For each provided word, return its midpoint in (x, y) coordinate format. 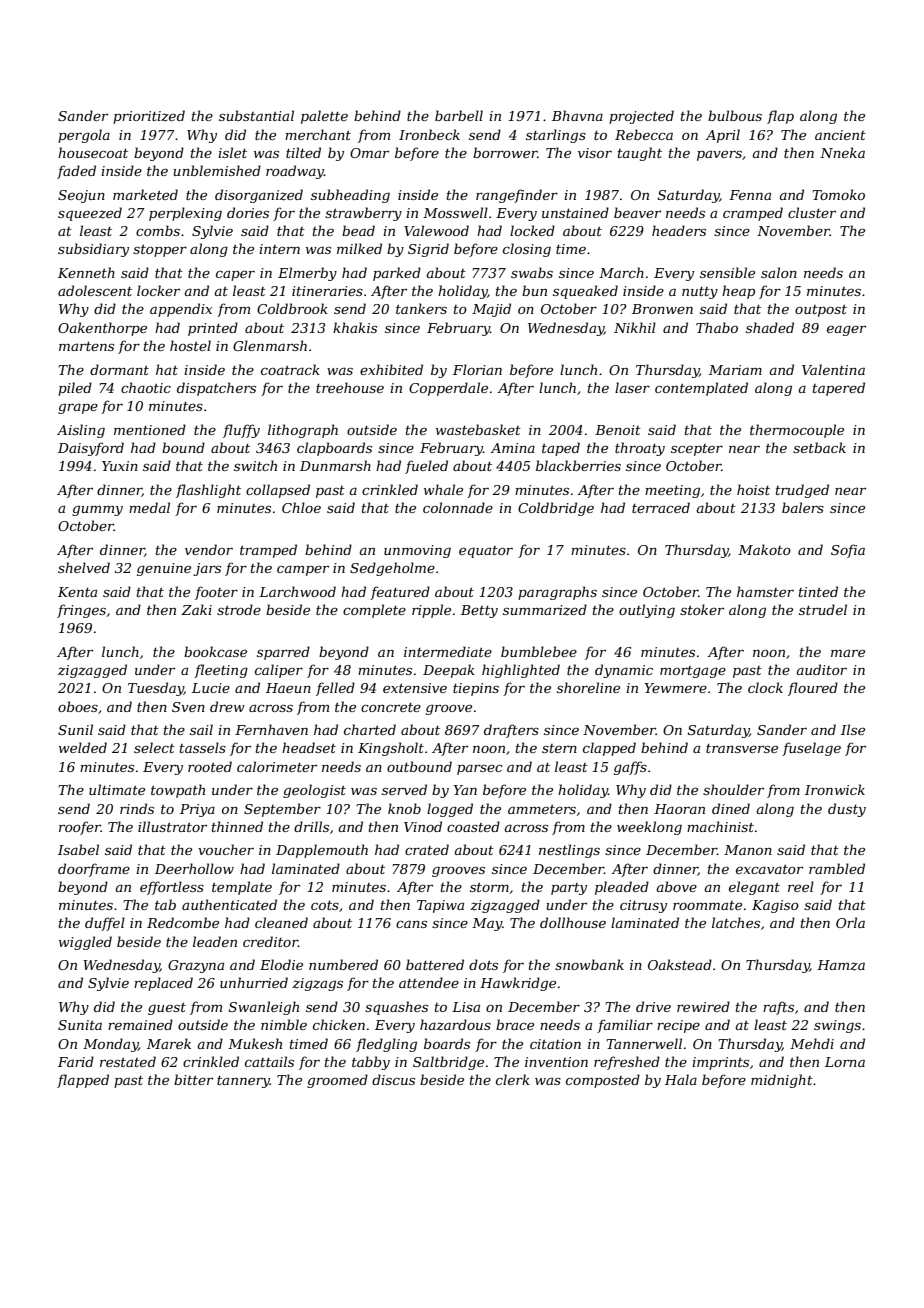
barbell (459, 115)
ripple (431, 611)
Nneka (842, 152)
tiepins (476, 689)
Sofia (848, 551)
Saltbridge (448, 1063)
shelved (84, 567)
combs (158, 230)
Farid (76, 1061)
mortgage (693, 672)
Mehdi (812, 1043)
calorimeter (277, 766)
